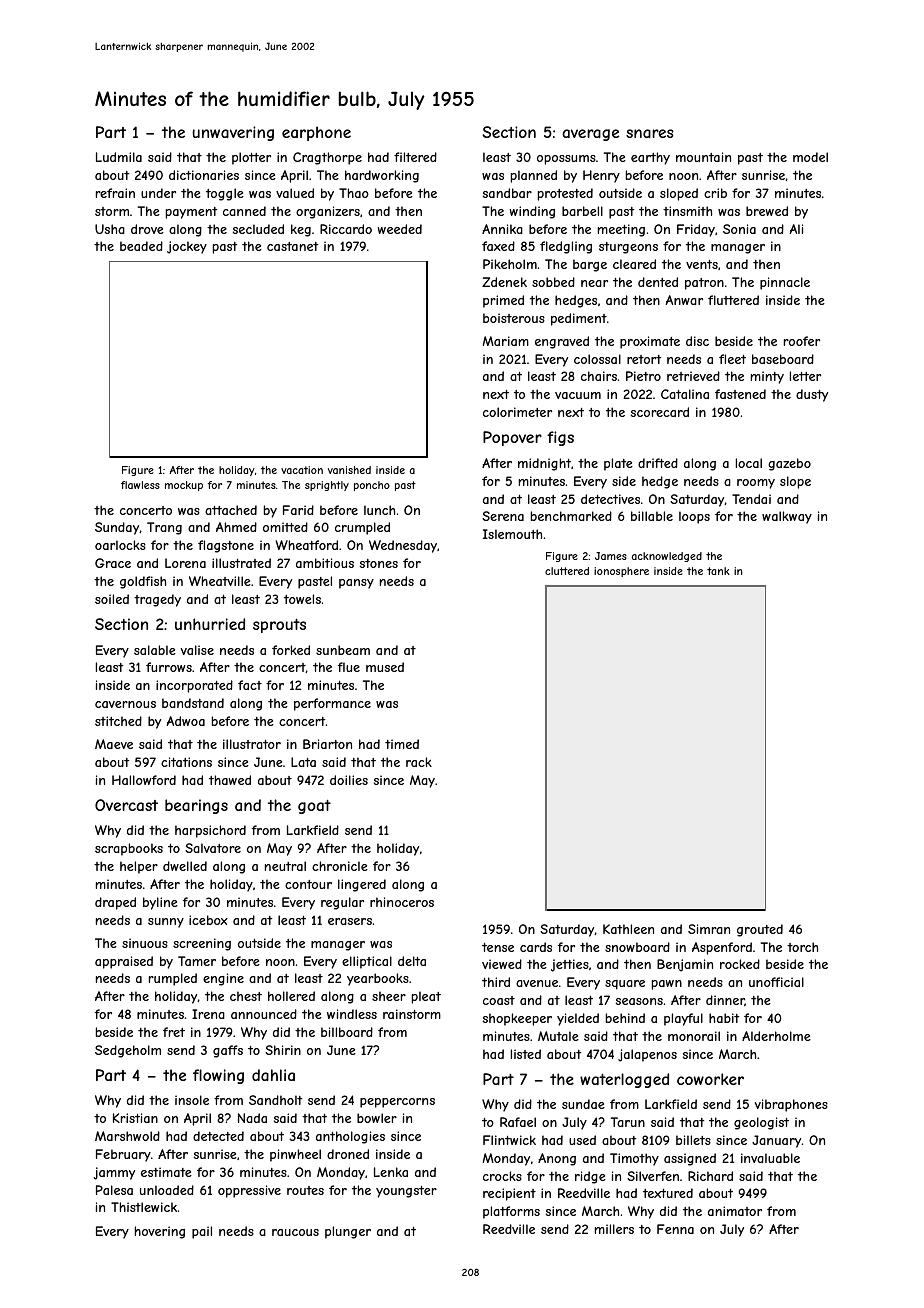 Image resolution: width=924 pixels, height=1308 pixels. I want to click on model, so click(810, 157).
